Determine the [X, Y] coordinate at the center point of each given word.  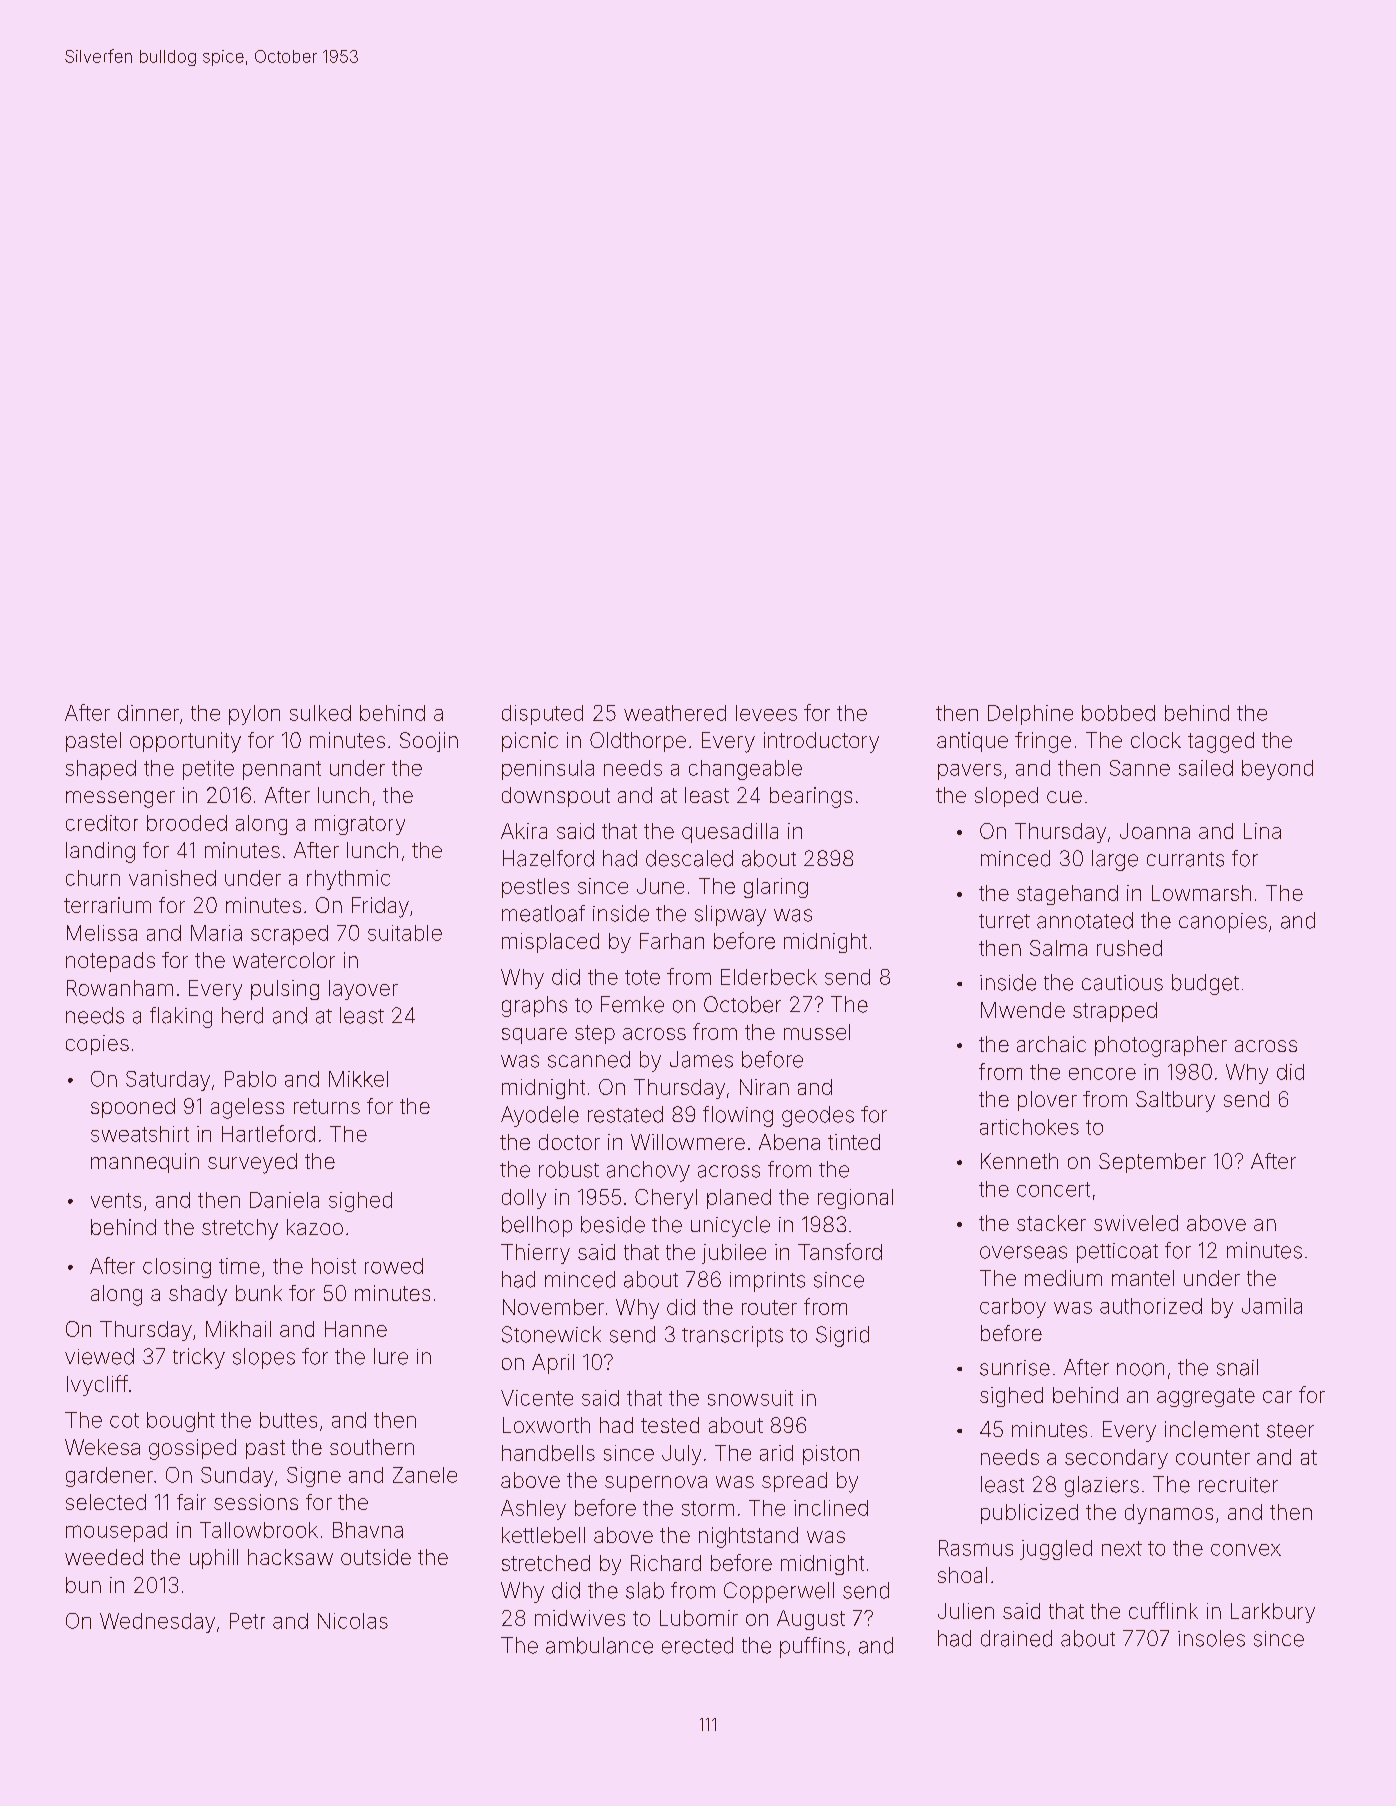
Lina [1262, 831]
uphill [214, 1559]
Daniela [284, 1200]
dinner [148, 713]
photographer [1161, 1046]
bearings [811, 797]
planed [739, 1199]
